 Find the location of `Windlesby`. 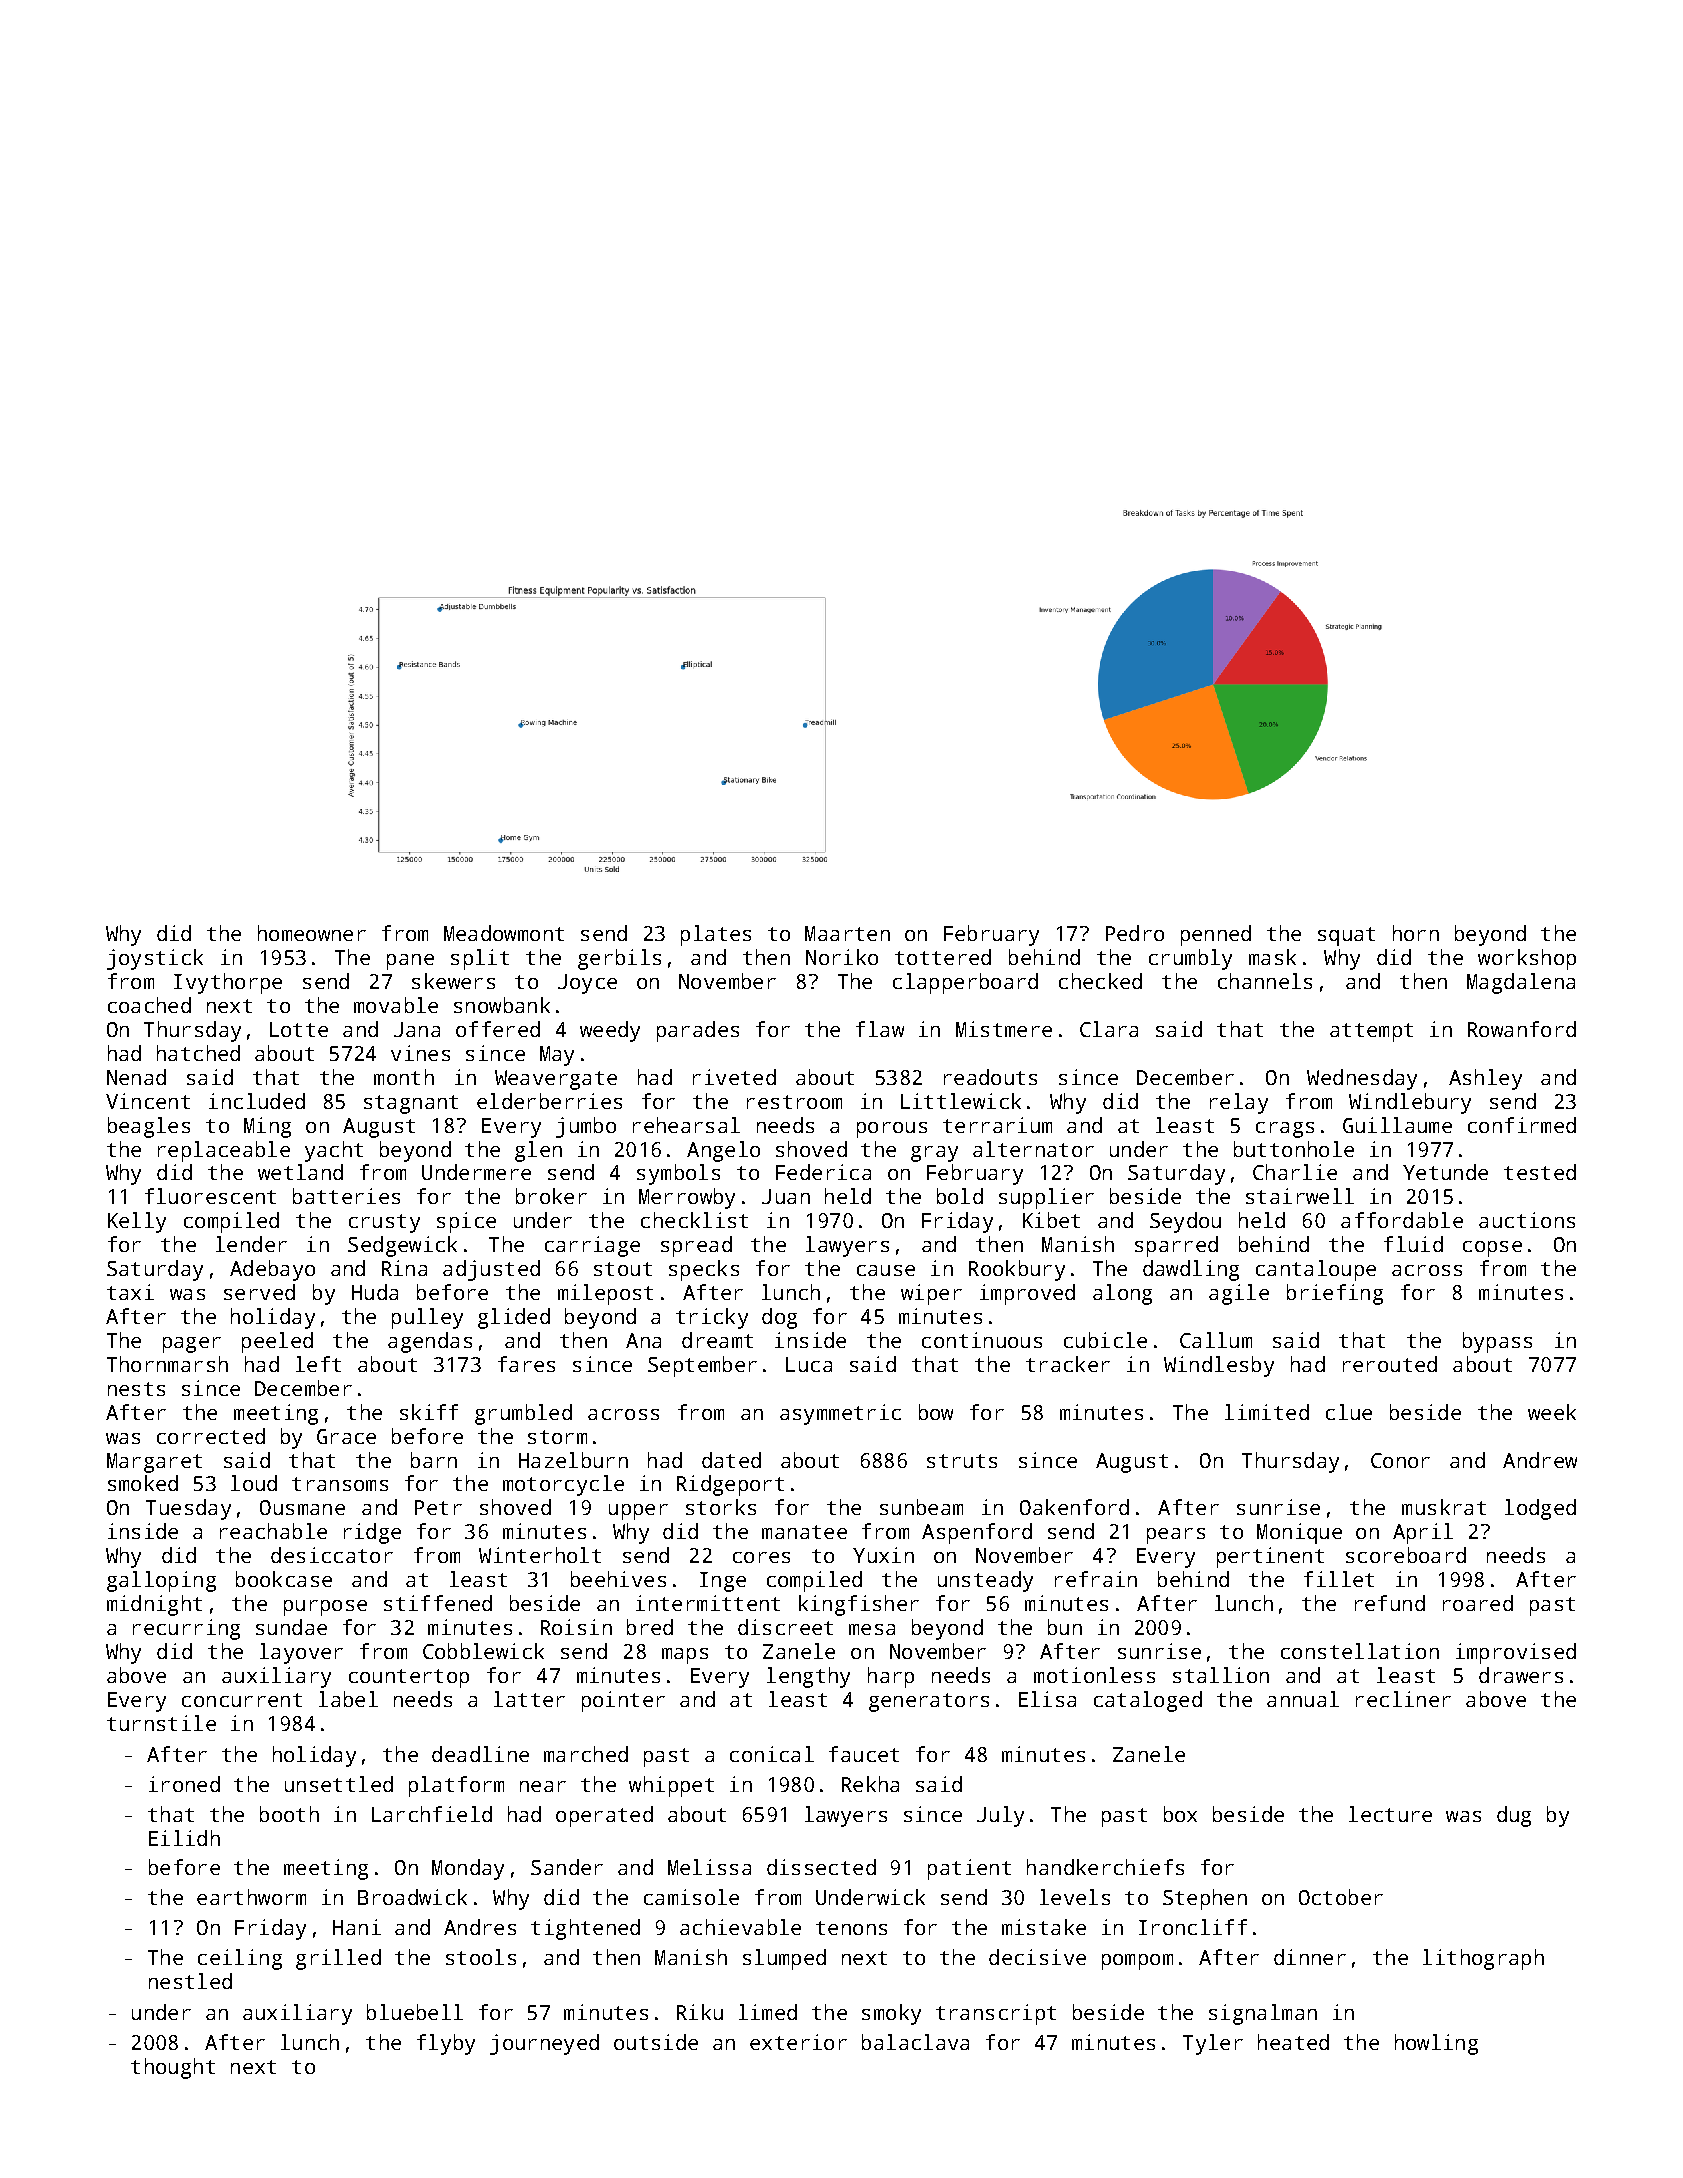

Windlesby is located at coordinates (1219, 1366).
